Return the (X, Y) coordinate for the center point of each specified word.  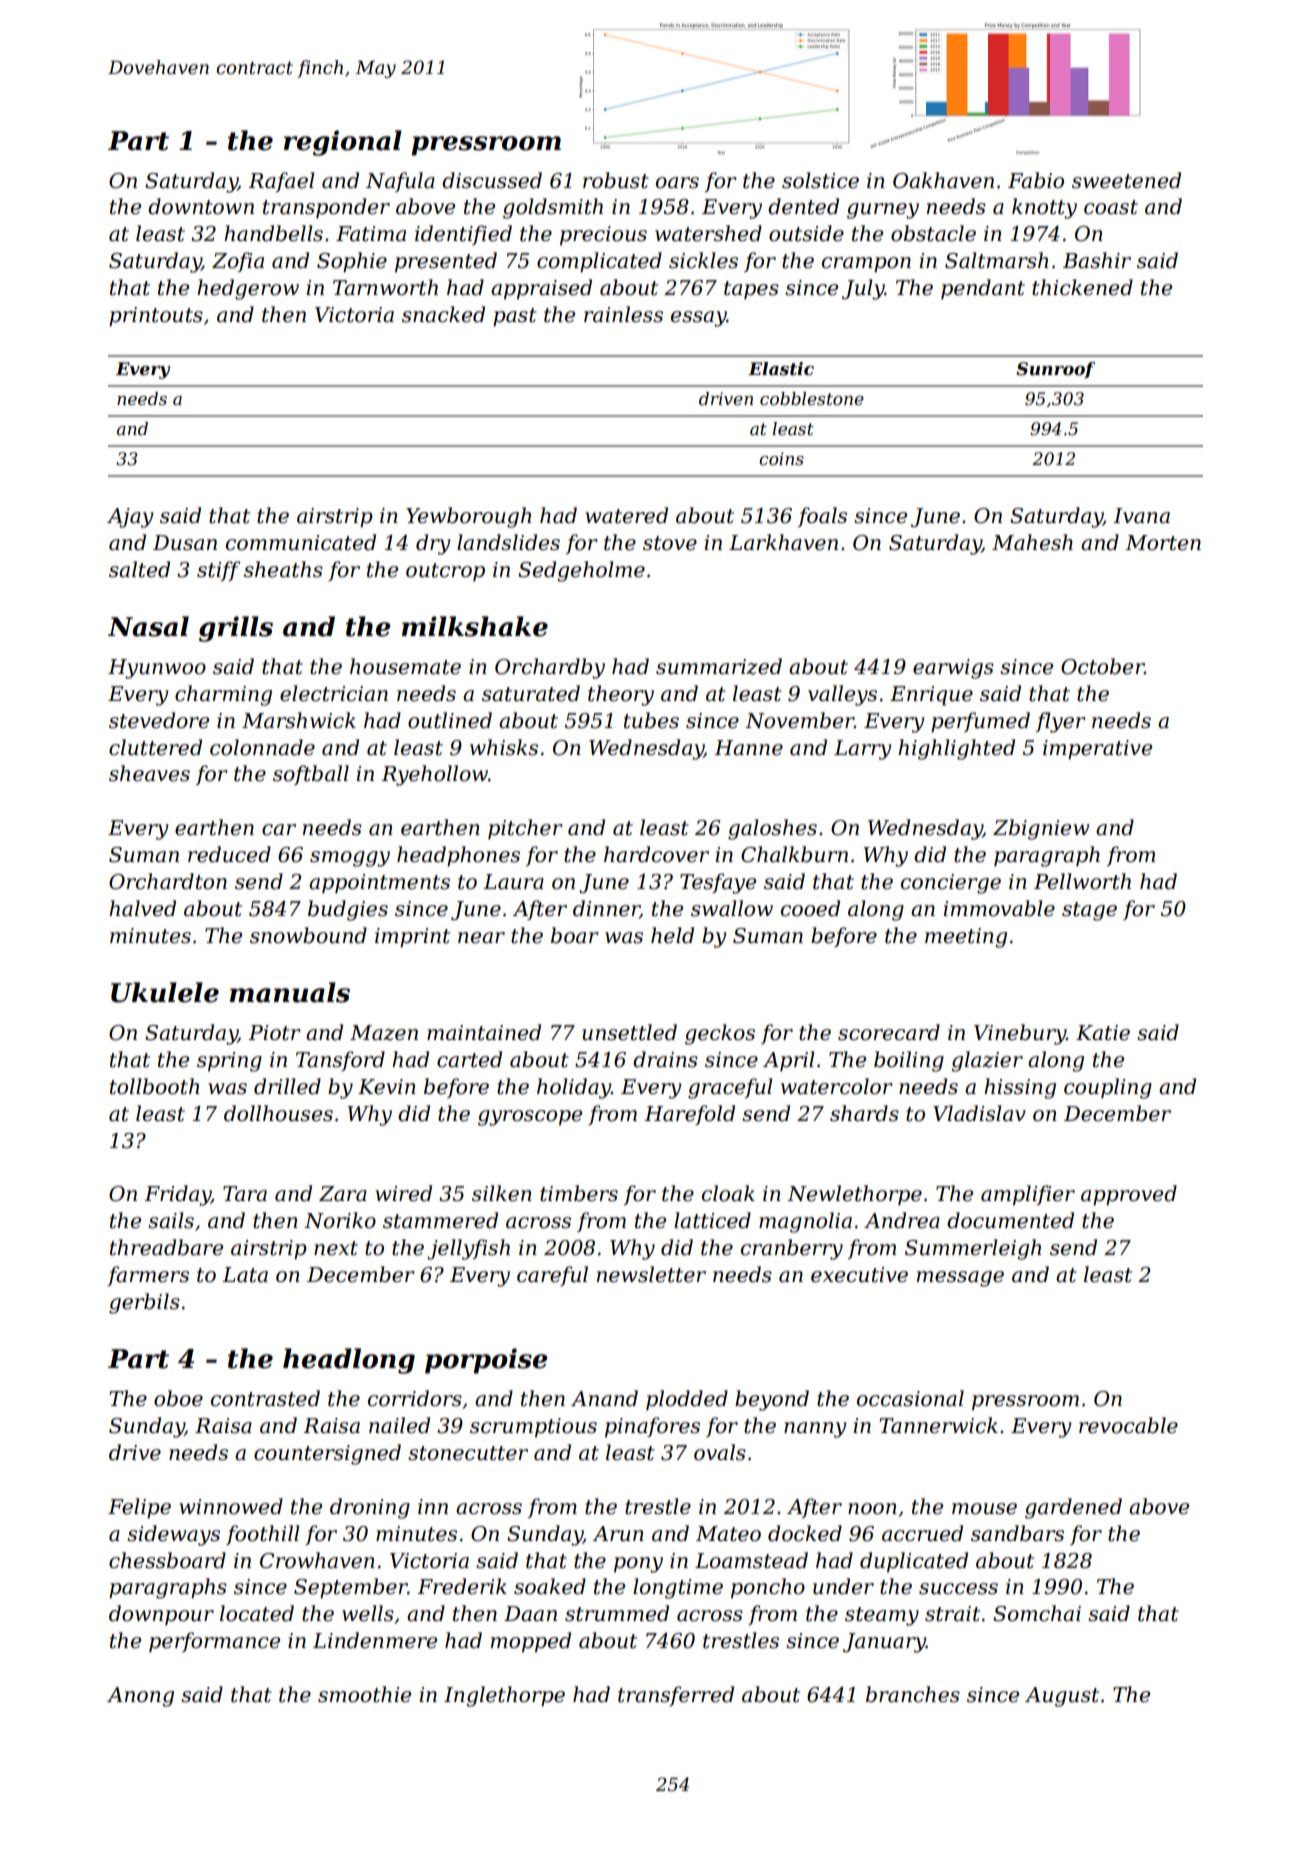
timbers (579, 1193)
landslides (508, 542)
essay (699, 319)
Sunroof (1055, 370)
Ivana (1141, 516)
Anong (140, 1697)
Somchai (1037, 1613)
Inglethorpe (504, 1696)
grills (236, 629)
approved (1129, 1195)
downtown (201, 206)
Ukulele (165, 992)
